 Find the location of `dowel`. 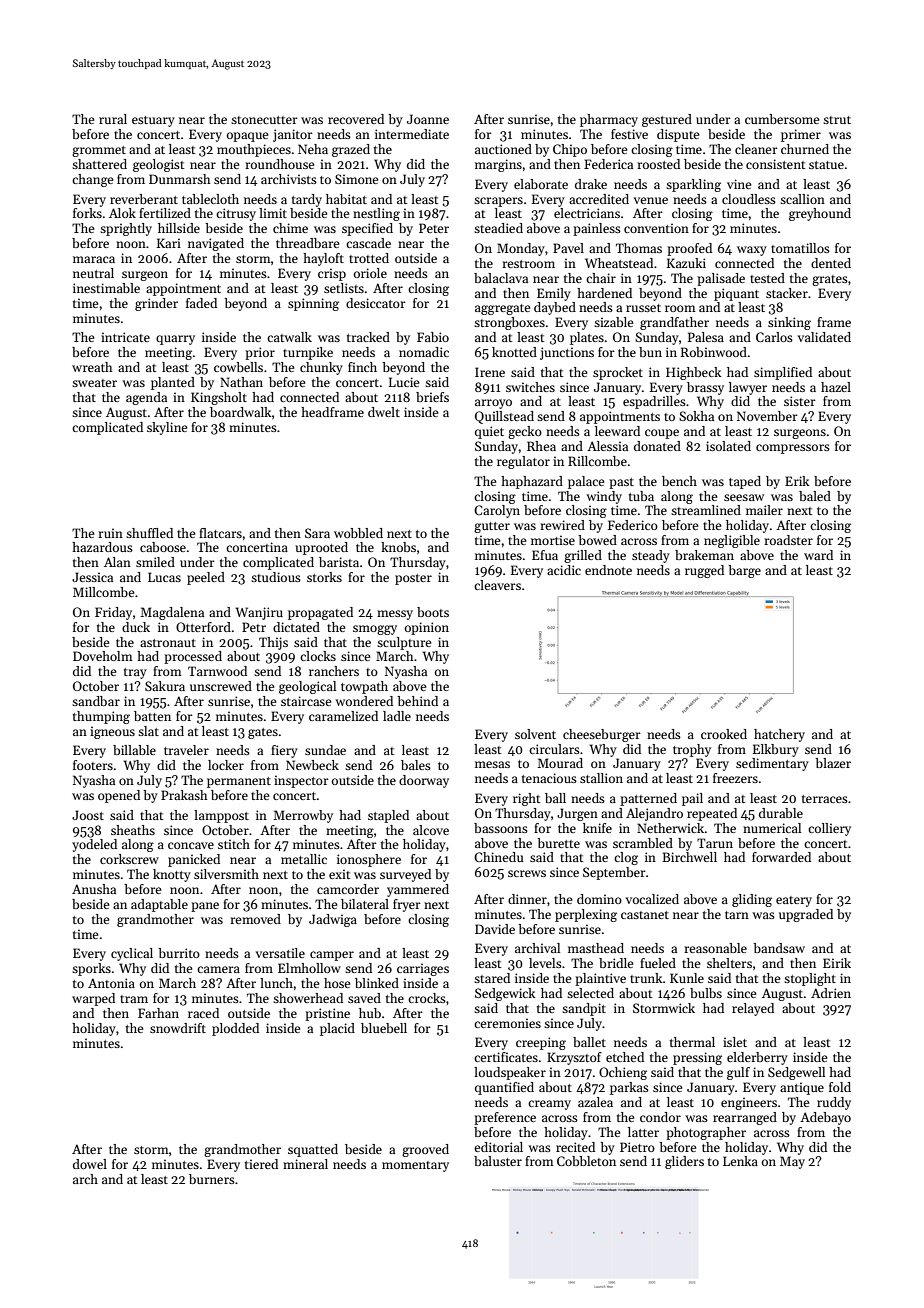

dowel is located at coordinates (90, 1164).
